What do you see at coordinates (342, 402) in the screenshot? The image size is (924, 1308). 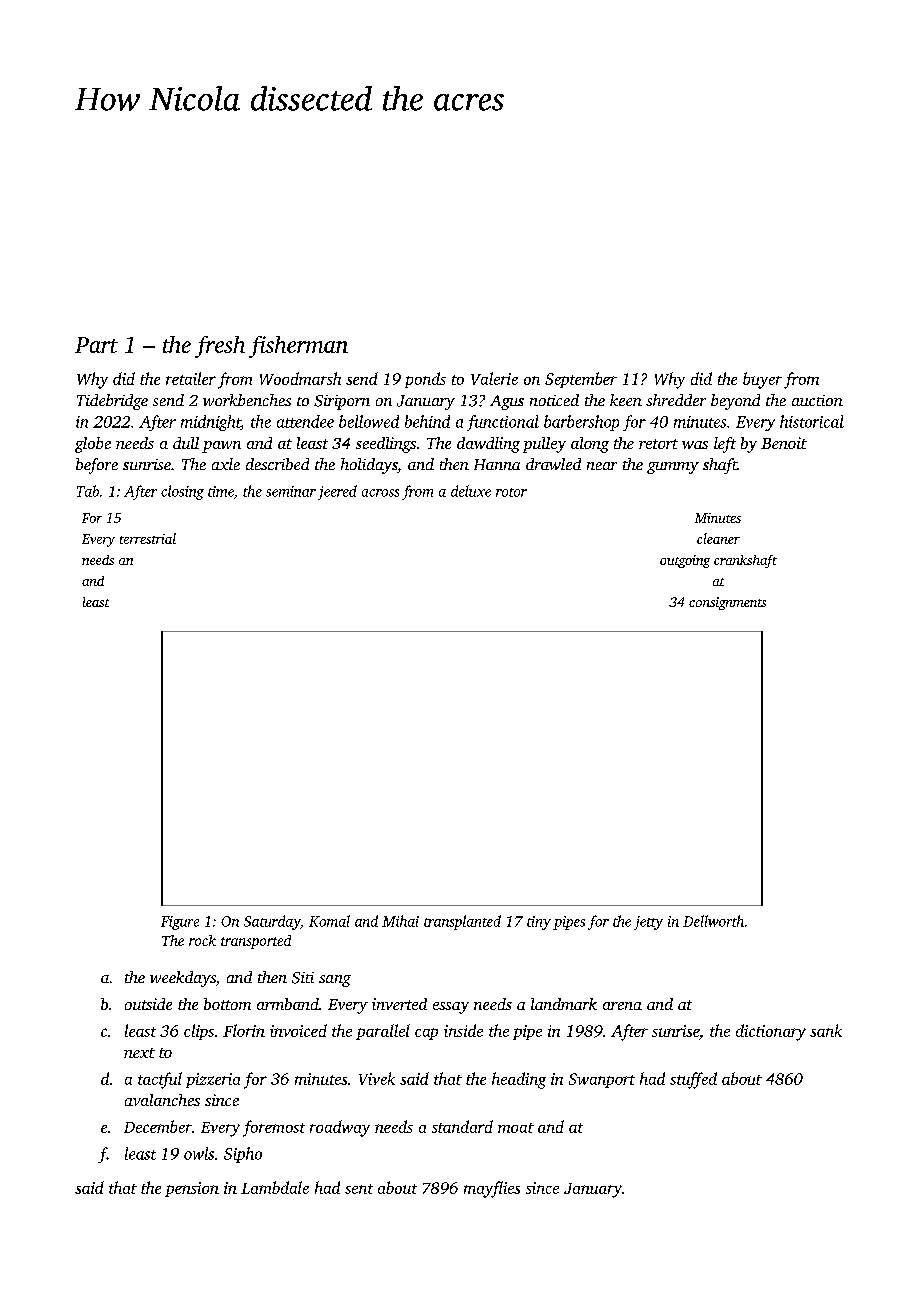 I see `Siriporn` at bounding box center [342, 402].
